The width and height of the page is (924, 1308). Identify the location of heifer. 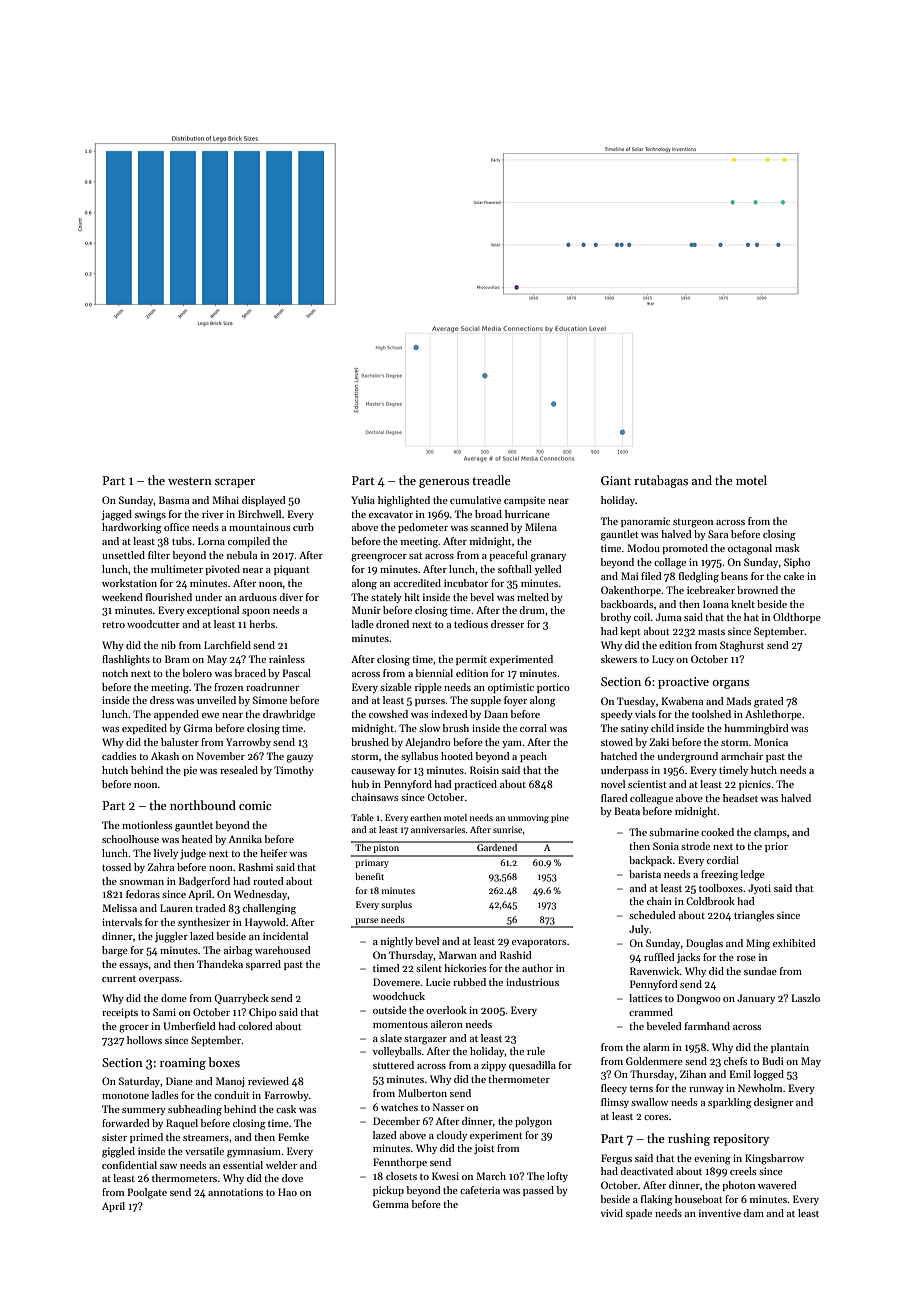
(273, 853).
